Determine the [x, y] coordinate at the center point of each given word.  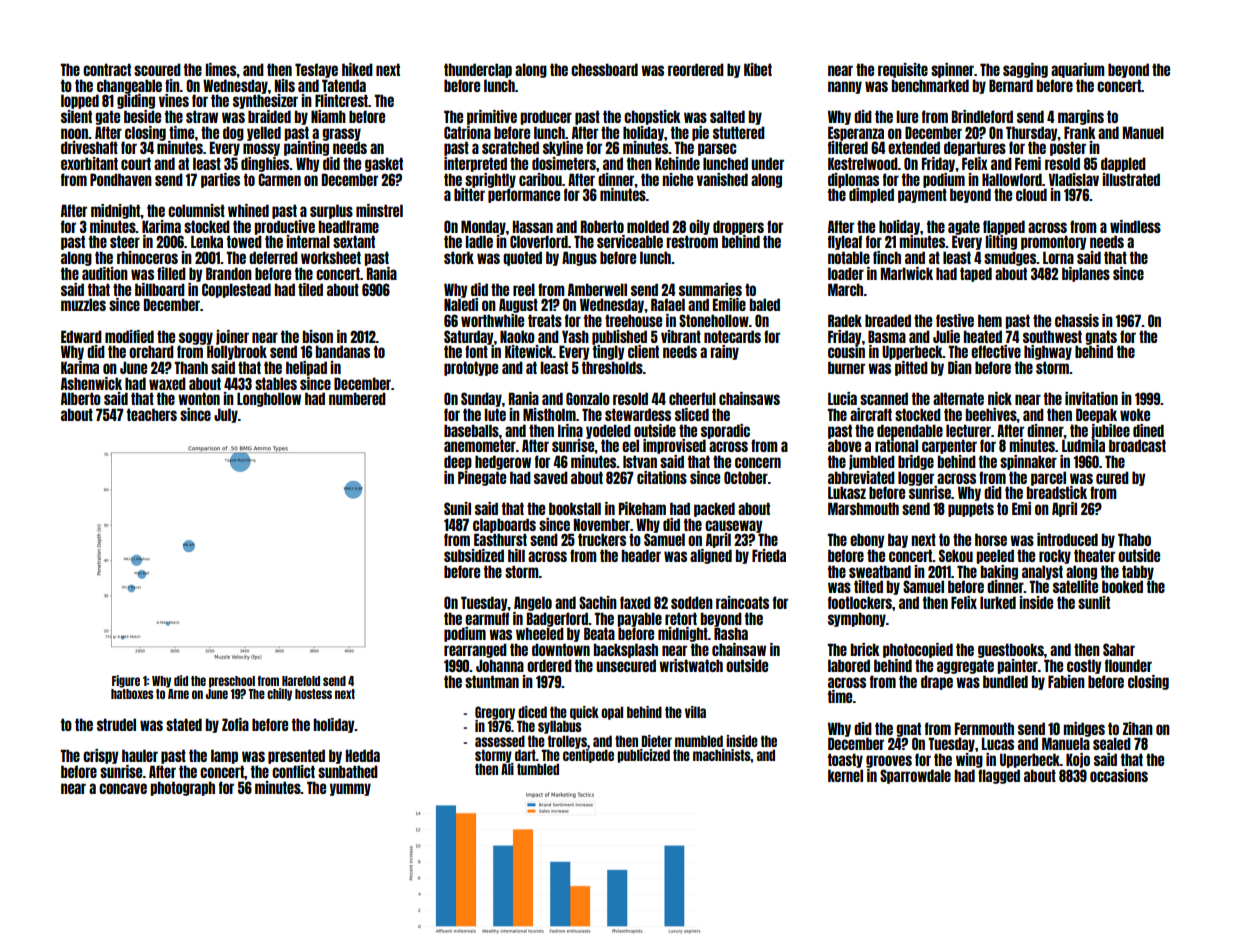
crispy [101, 756]
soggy [196, 338]
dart [525, 755]
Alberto [81, 398]
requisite [903, 70]
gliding [136, 101]
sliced [692, 414]
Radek [845, 320]
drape [937, 682]
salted [727, 116]
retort [681, 618]
